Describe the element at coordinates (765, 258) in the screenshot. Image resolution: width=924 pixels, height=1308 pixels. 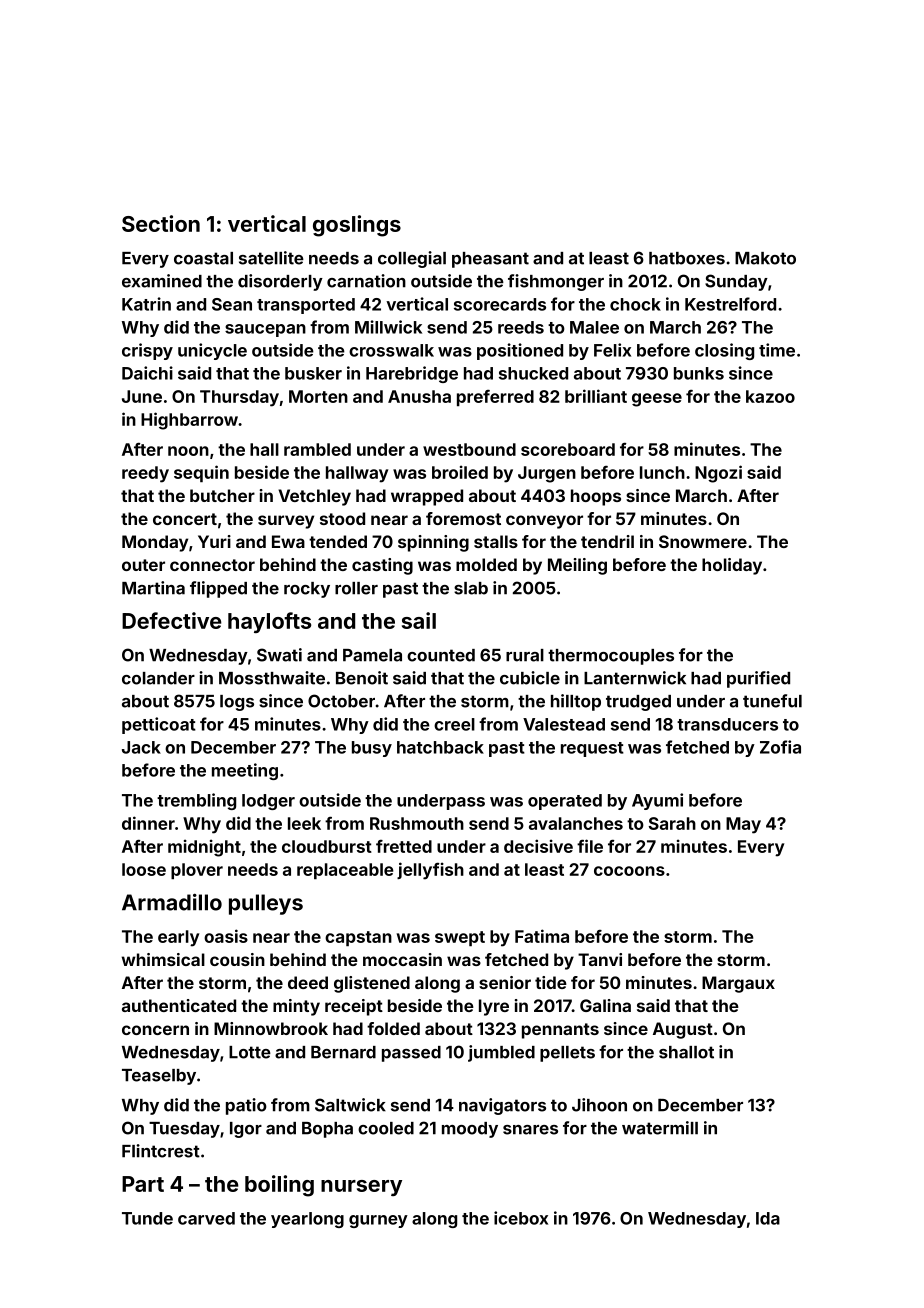
I see `Makoto` at that location.
